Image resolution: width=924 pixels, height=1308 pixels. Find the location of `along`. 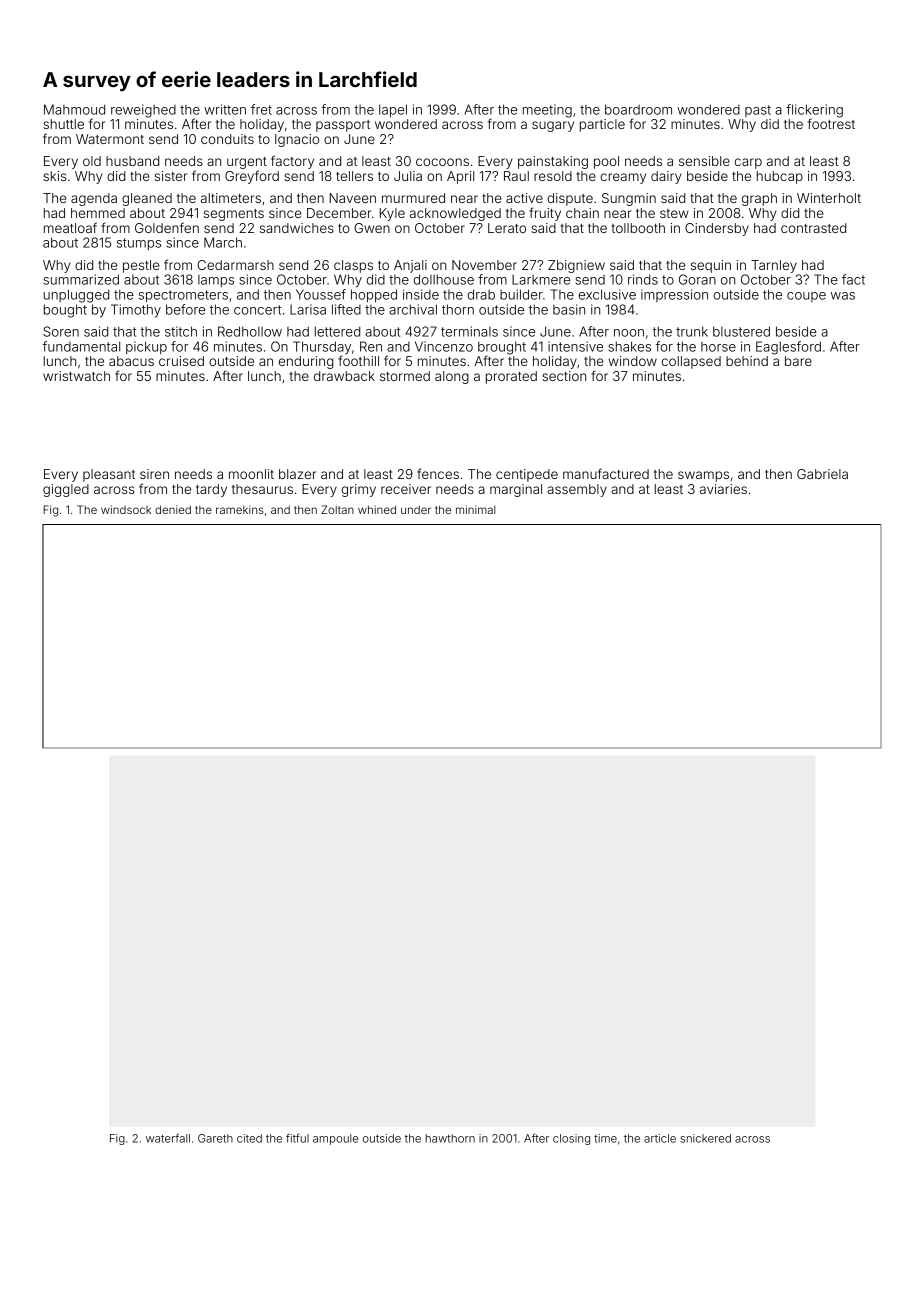

along is located at coordinates (452, 377).
